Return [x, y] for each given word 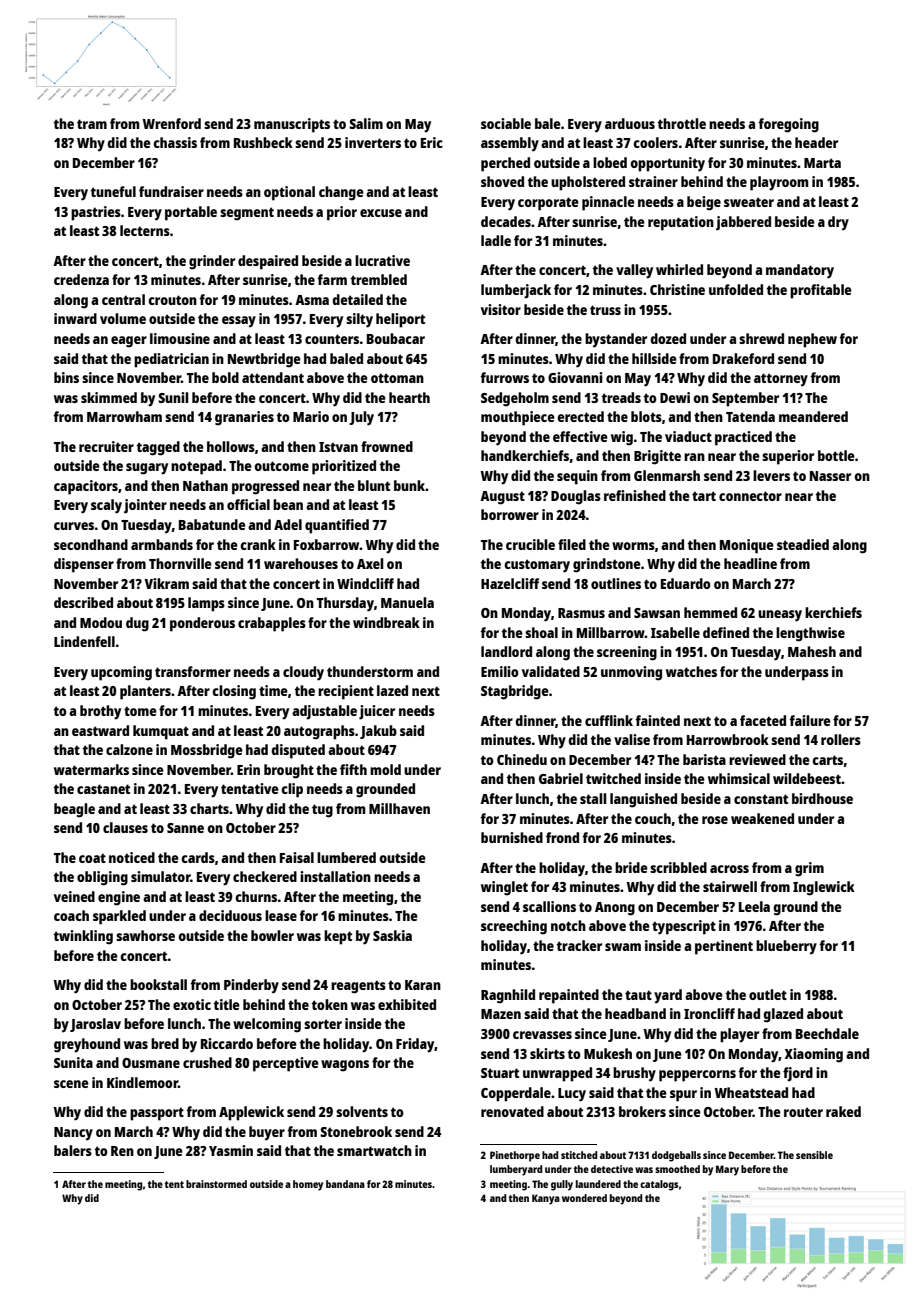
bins [66, 377]
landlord [506, 651]
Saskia [392, 935]
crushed [207, 1062]
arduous [630, 123]
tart [704, 496]
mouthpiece [518, 418]
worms [633, 546]
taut [638, 995]
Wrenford [171, 123]
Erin [248, 769]
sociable [506, 123]
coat [92, 858]
